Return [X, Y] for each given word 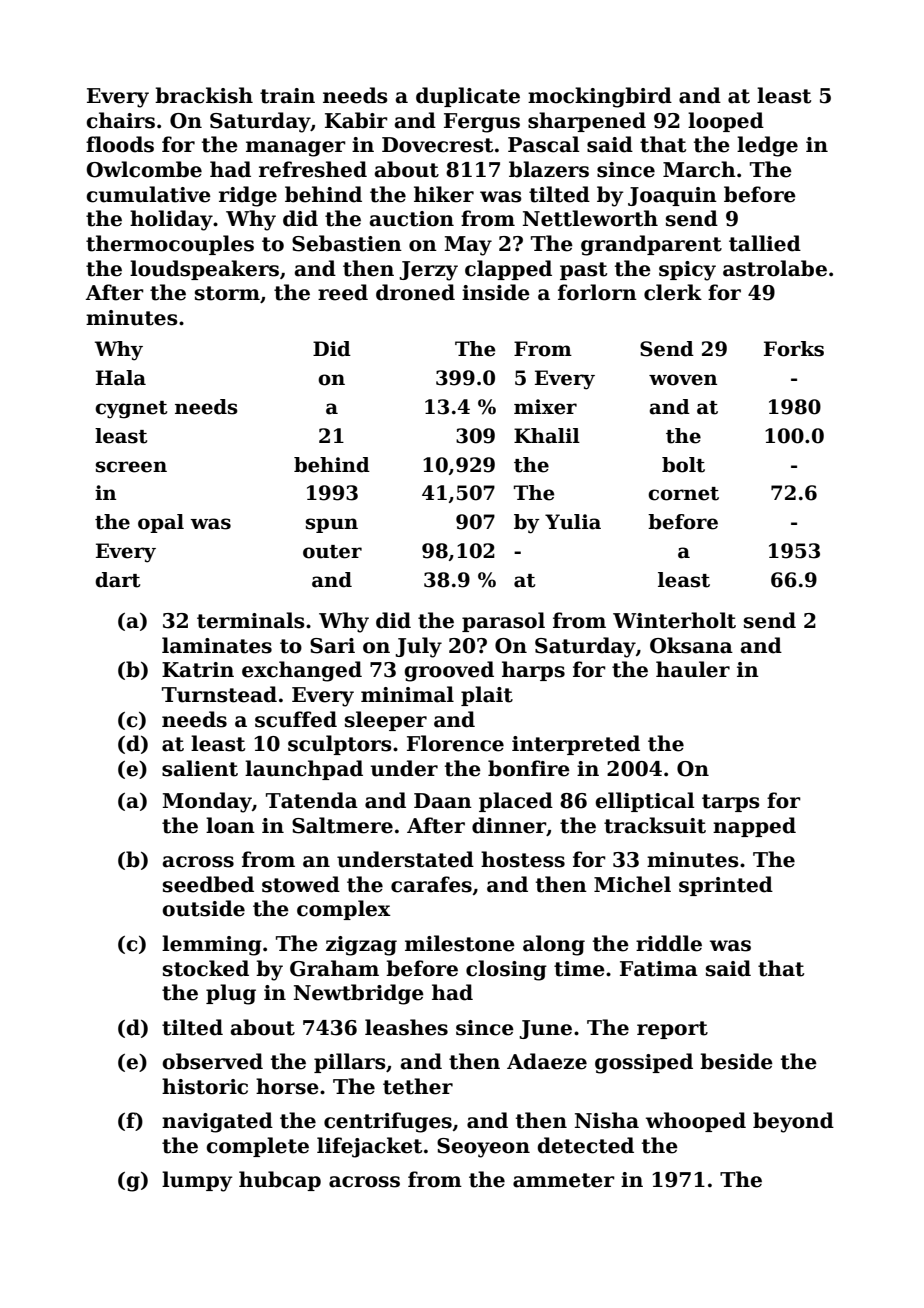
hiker [444, 194]
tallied [765, 243]
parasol [503, 622]
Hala [121, 378]
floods [120, 144]
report [672, 1030]
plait [487, 696]
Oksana [691, 645]
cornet [683, 494]
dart [117, 580]
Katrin [198, 670]
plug [231, 994]
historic [205, 1086]
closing [506, 970]
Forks [794, 349]
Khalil [547, 436]
